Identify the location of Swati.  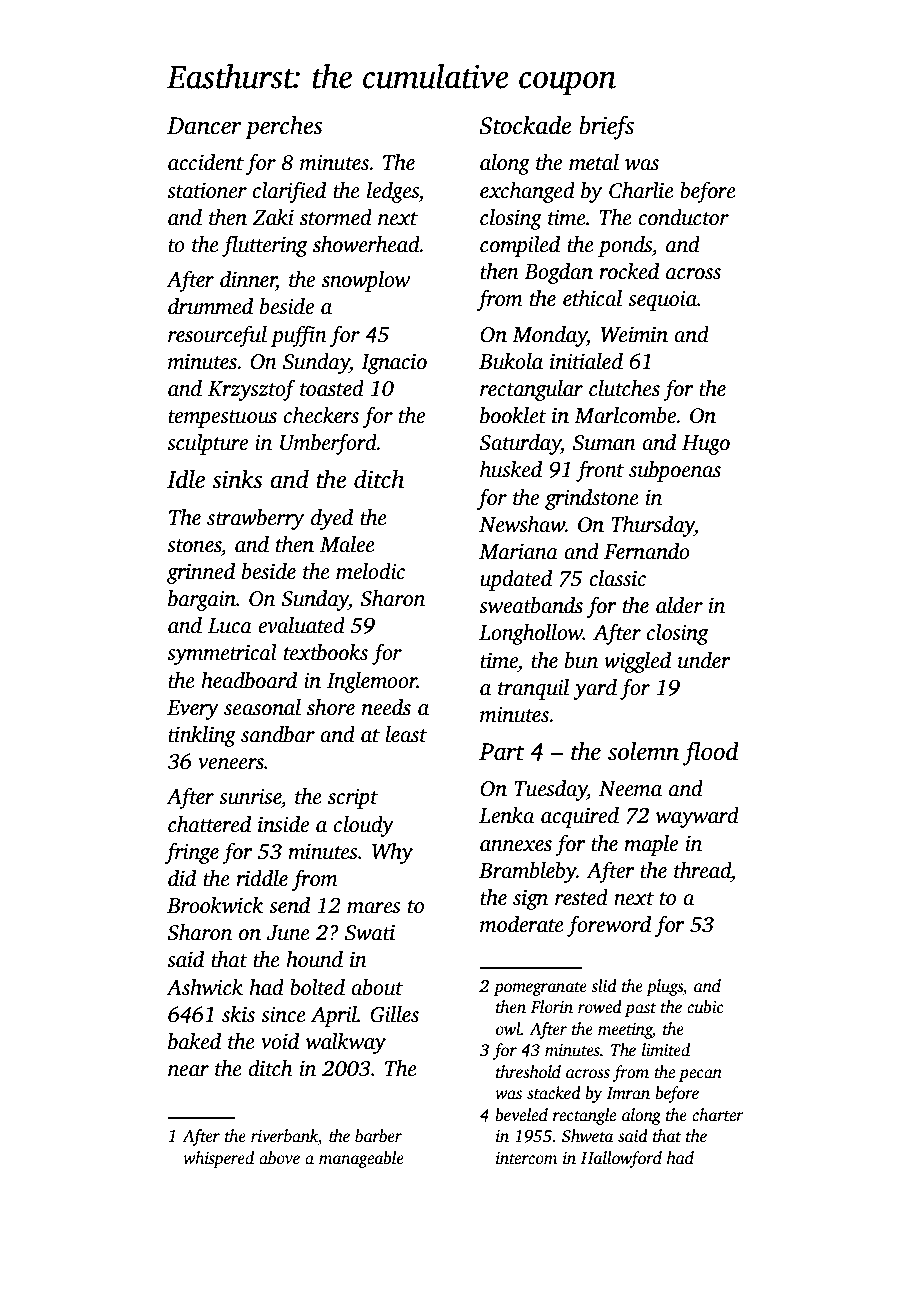
(370, 933).
